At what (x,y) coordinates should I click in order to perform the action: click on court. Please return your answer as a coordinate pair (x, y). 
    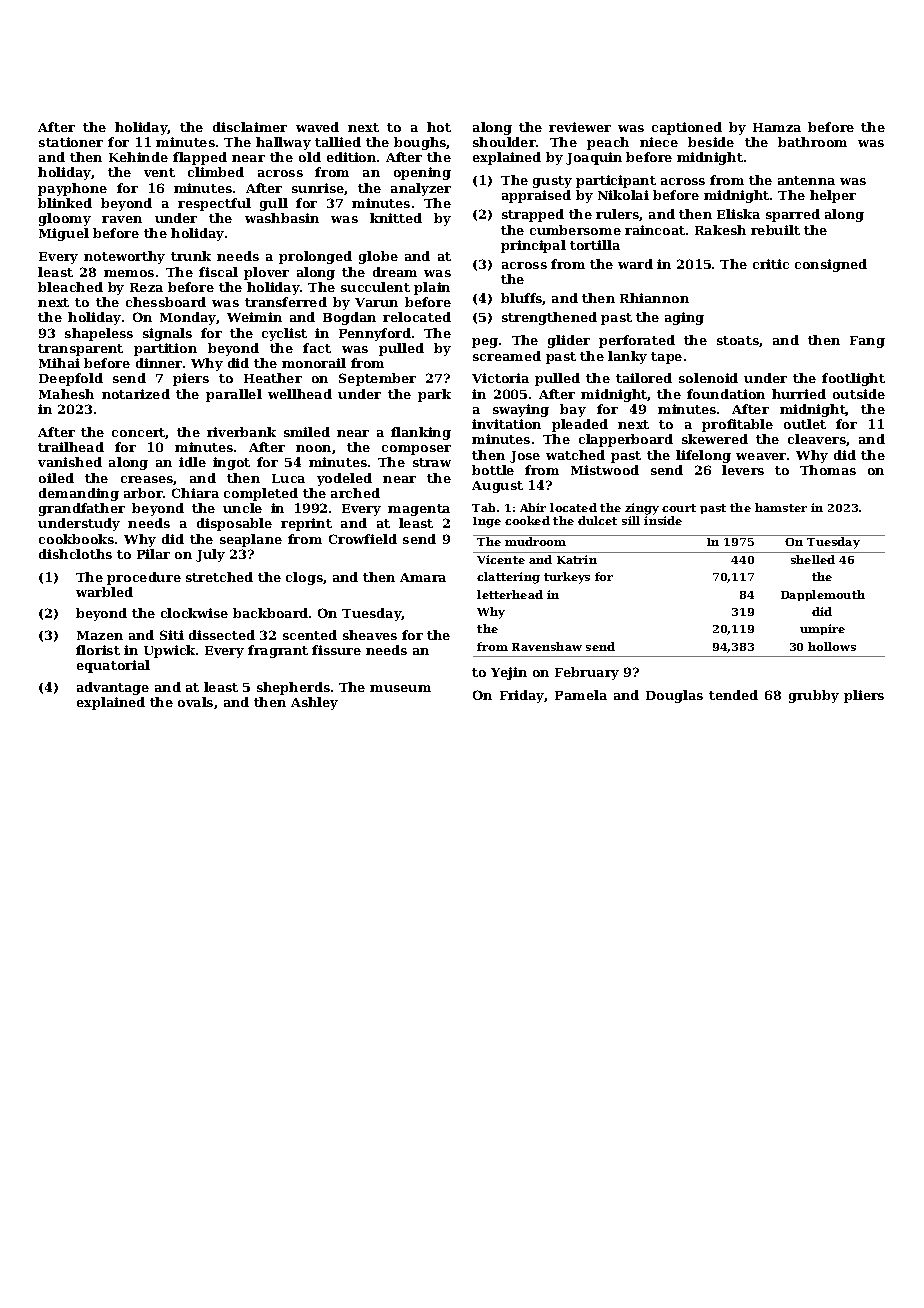
    Looking at the image, I should click on (679, 508).
